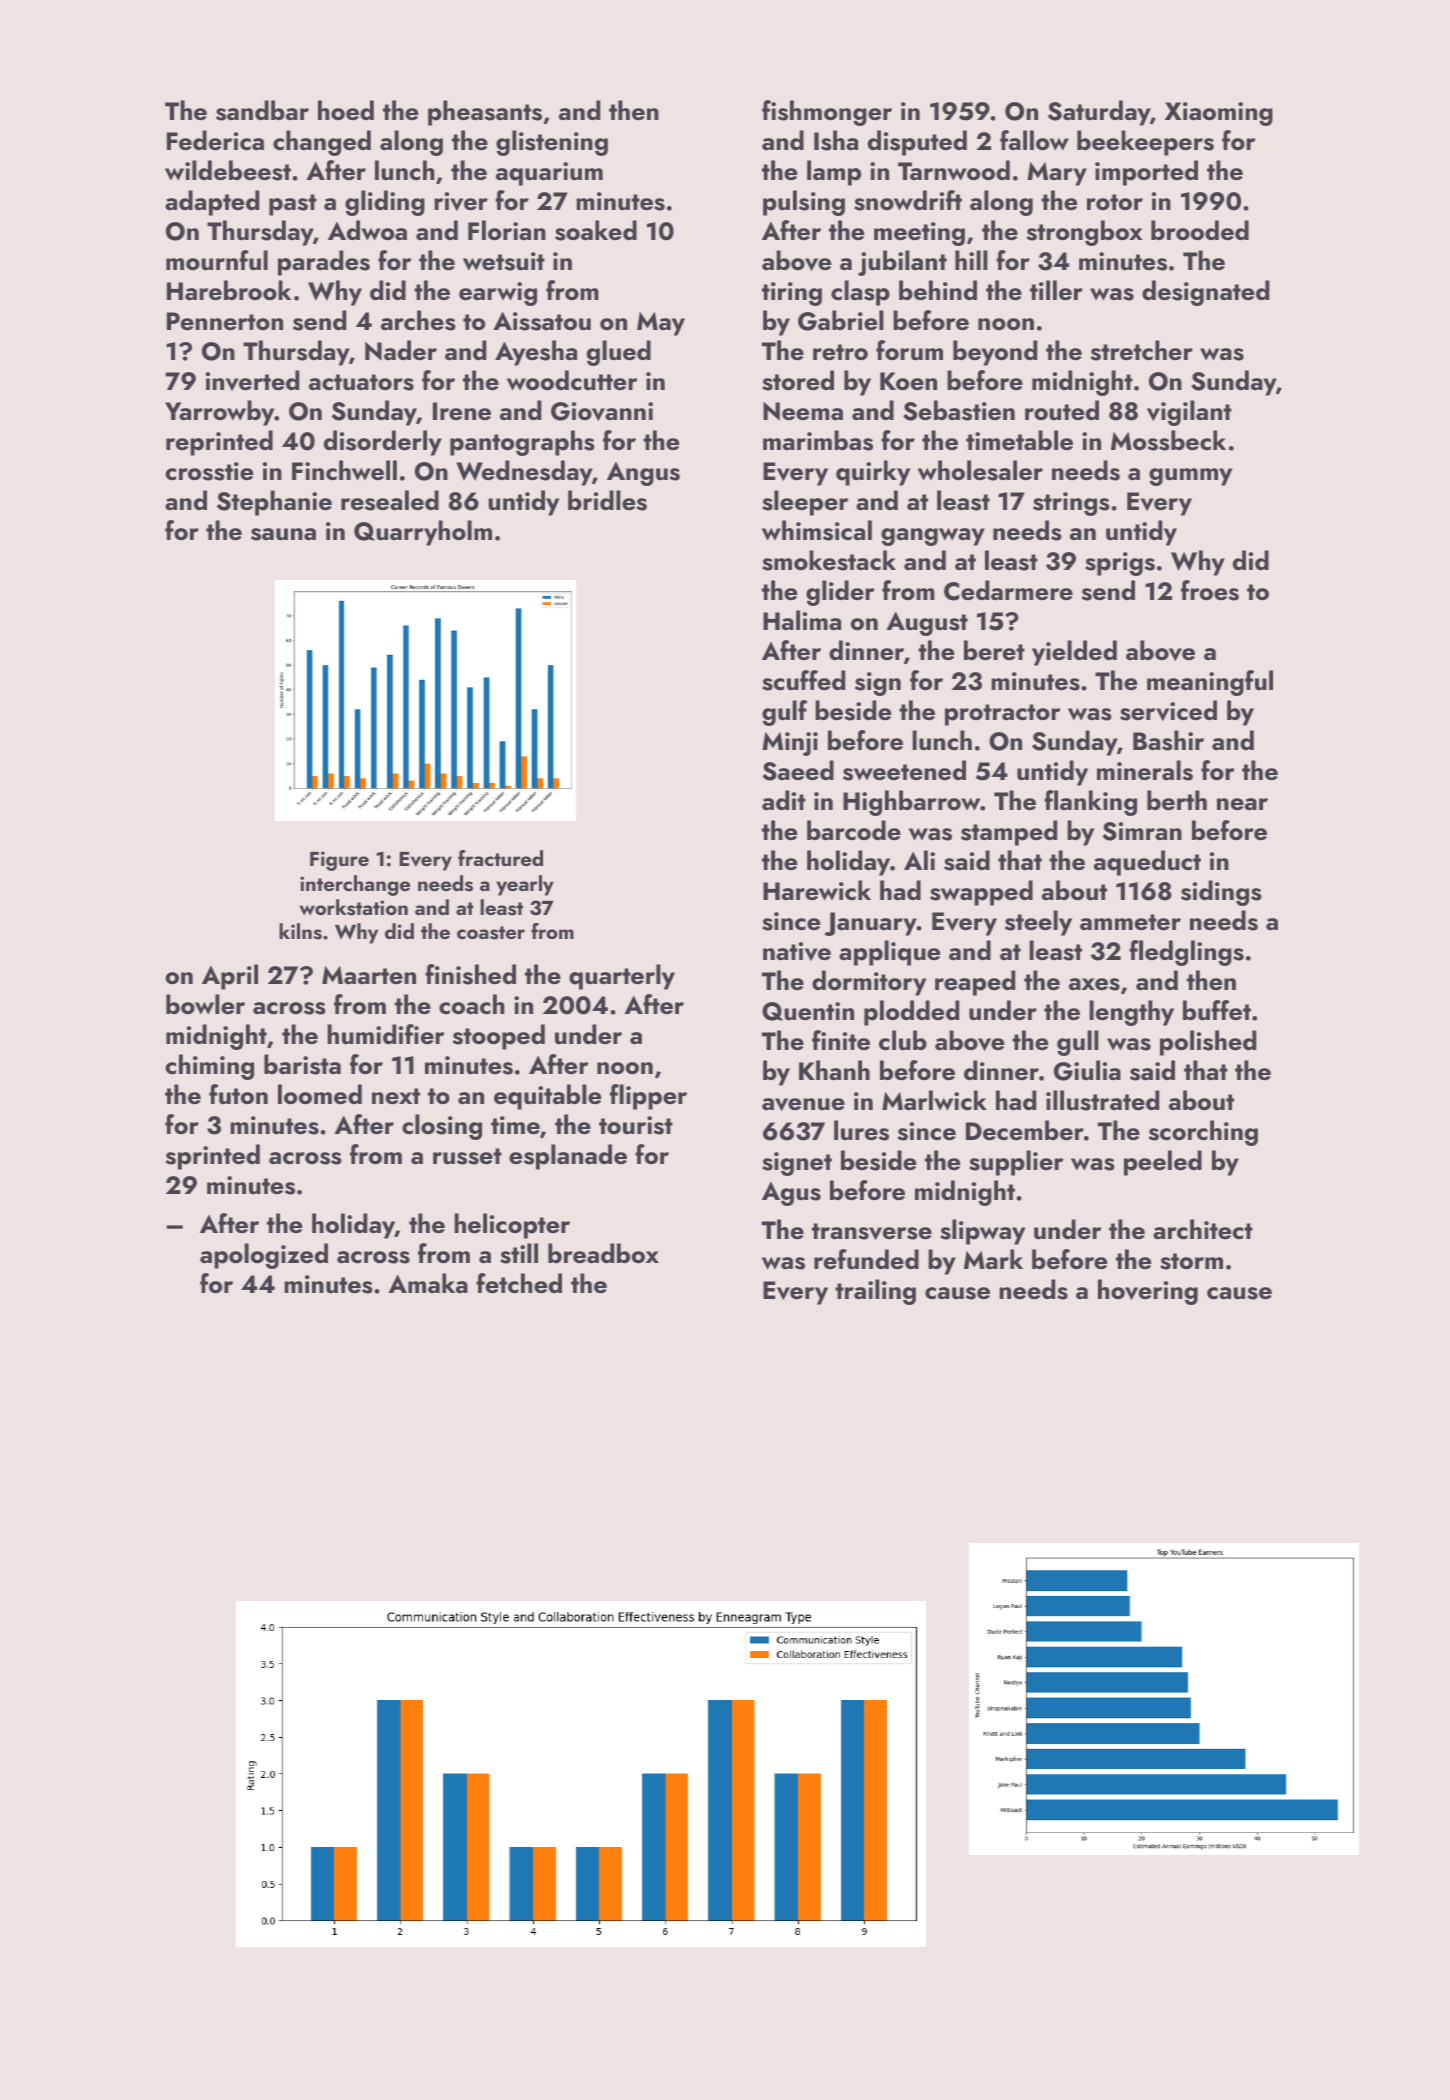  Describe the element at coordinates (1142, 350) in the screenshot. I see `stretcher` at that location.
